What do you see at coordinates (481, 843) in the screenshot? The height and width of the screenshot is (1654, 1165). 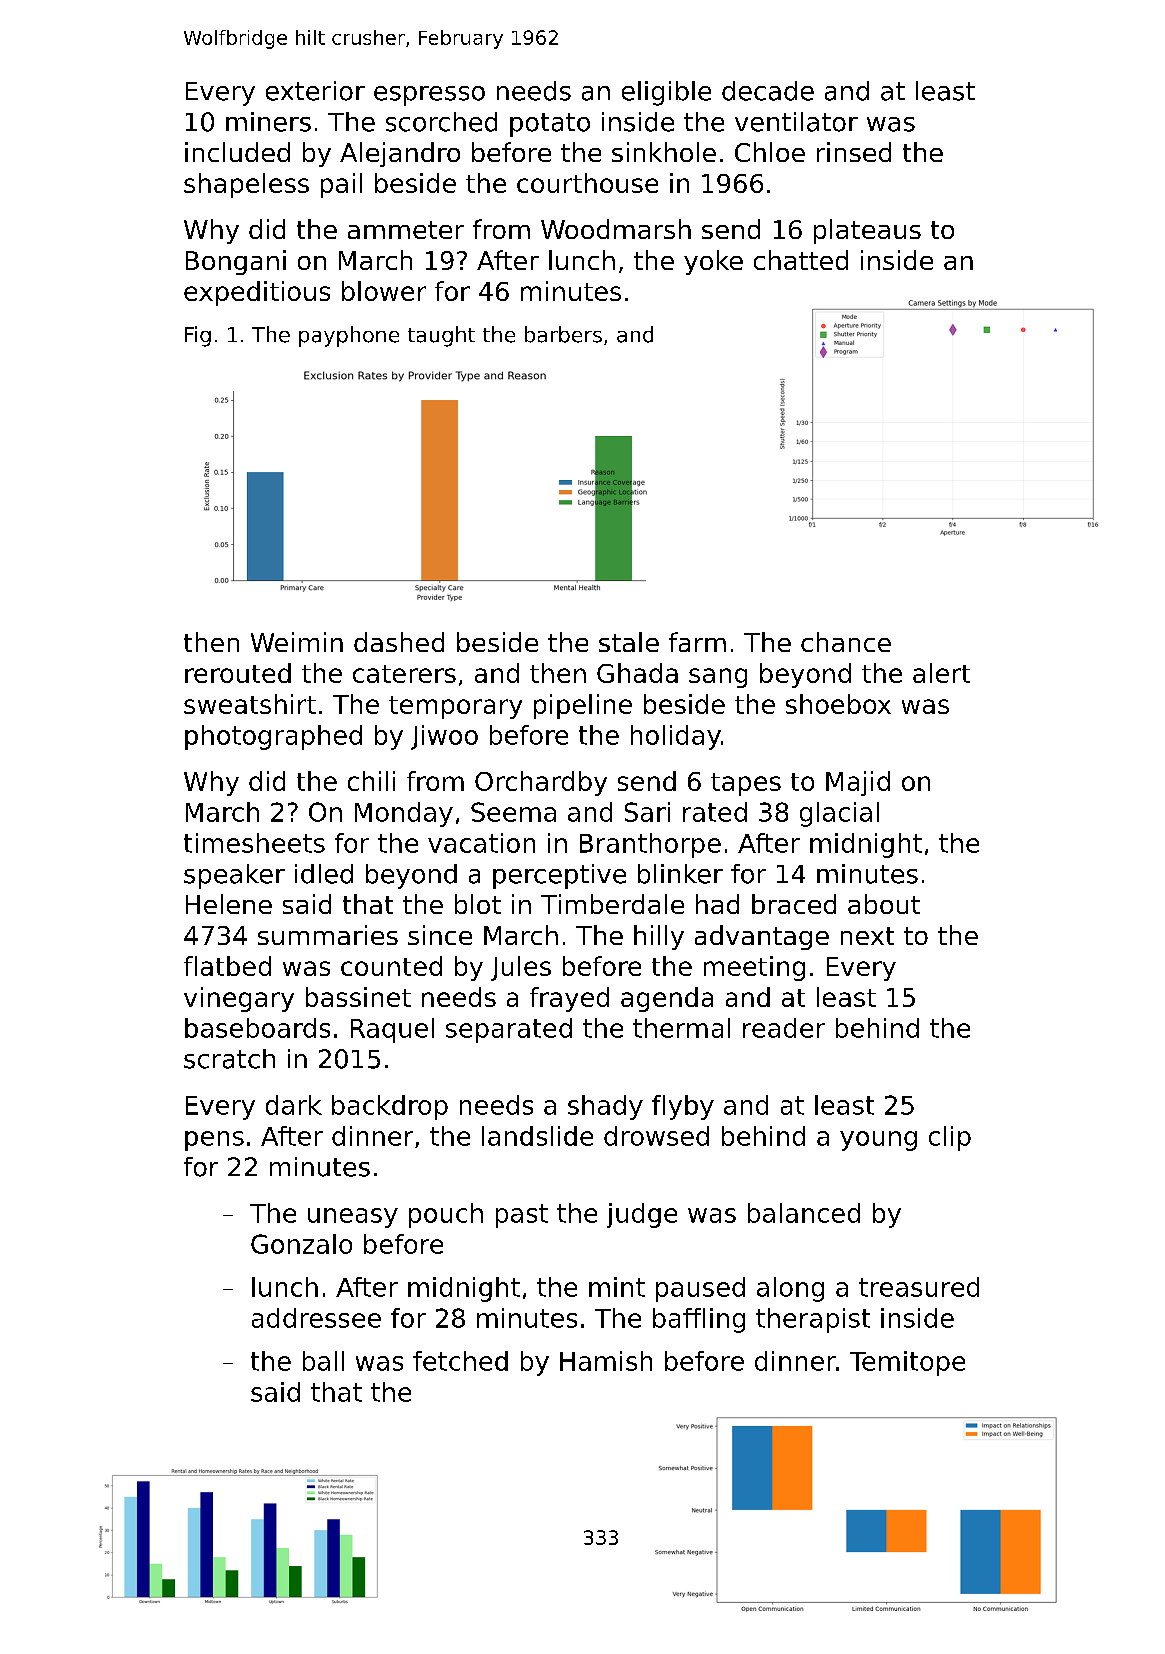 I see `vacation` at bounding box center [481, 843].
